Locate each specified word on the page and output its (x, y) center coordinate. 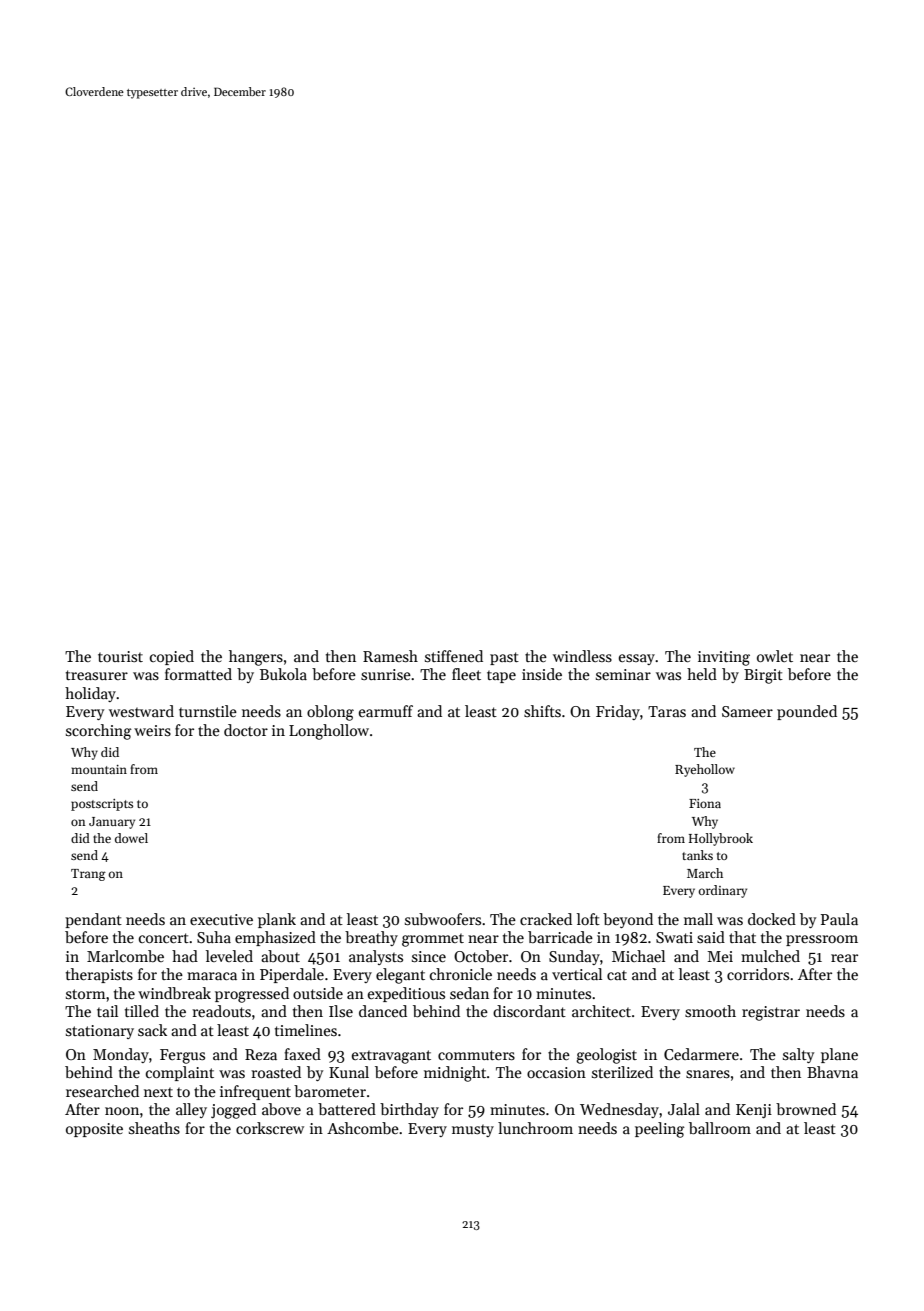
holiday (91, 694)
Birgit (763, 676)
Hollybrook (721, 839)
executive (221, 919)
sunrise (386, 674)
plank (277, 920)
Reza (261, 1054)
